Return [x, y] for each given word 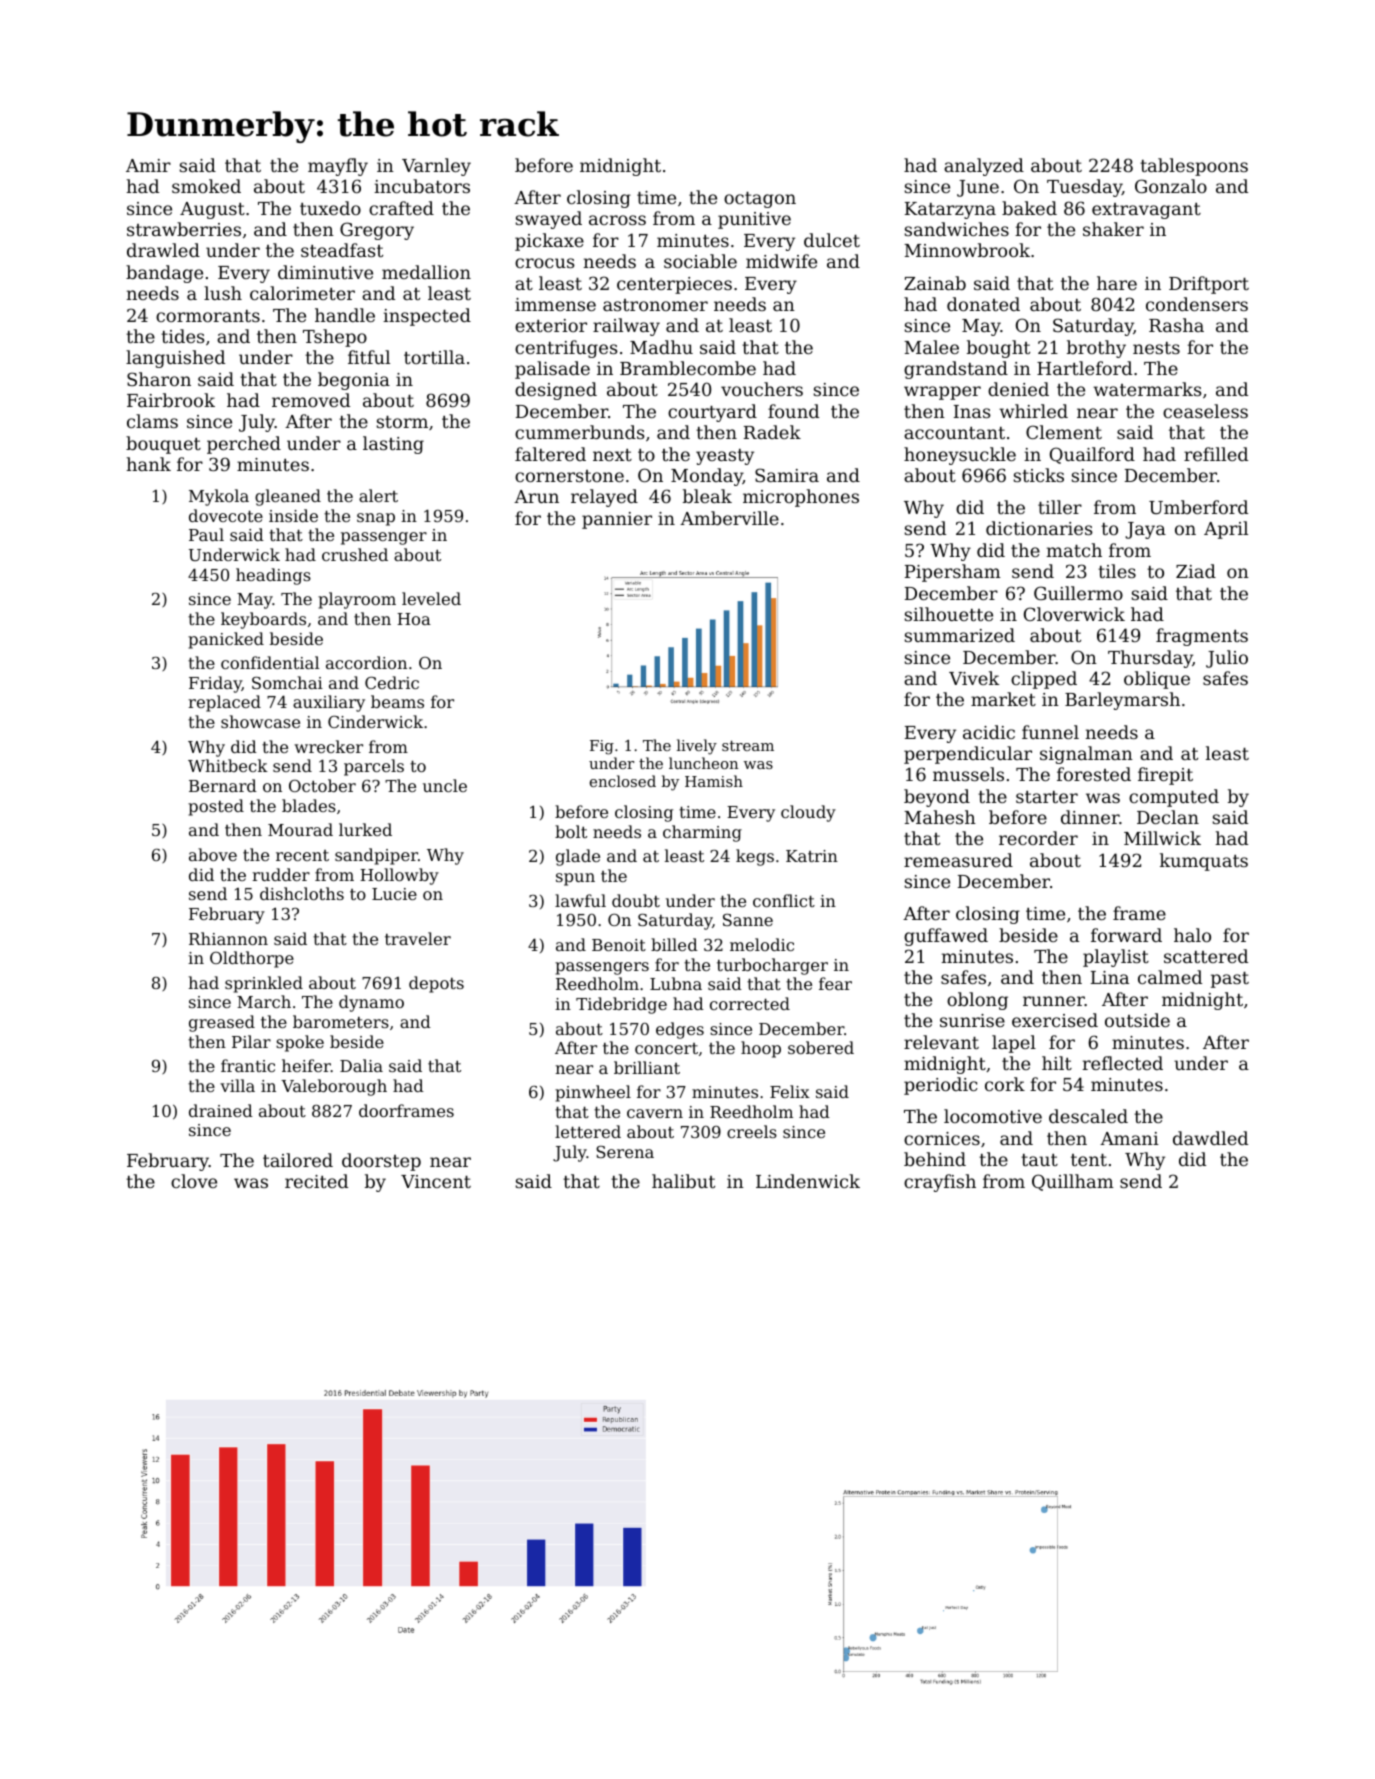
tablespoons [1194, 167]
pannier [617, 520]
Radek [772, 432]
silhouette [949, 614]
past [1230, 980]
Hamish [714, 781]
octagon [760, 200]
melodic [762, 944]
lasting [393, 445]
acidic [989, 732]
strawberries [184, 229]
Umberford [1198, 507]
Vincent [436, 1181]
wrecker [328, 746]
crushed [355, 554]
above [213, 854]
